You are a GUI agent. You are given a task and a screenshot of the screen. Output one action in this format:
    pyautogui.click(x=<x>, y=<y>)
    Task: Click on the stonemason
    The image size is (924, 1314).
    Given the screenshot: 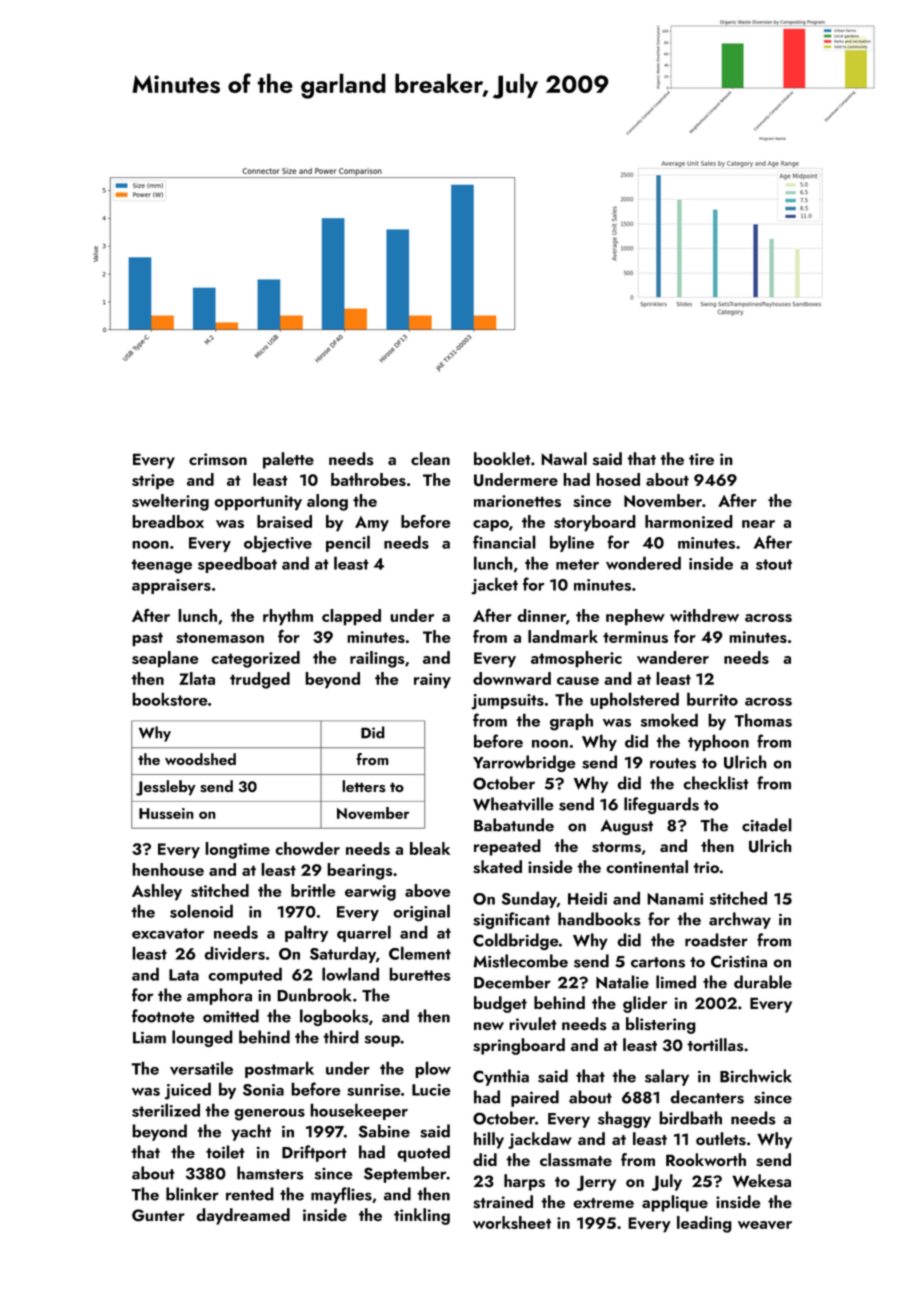 What is the action you would take?
    pyautogui.click(x=220, y=637)
